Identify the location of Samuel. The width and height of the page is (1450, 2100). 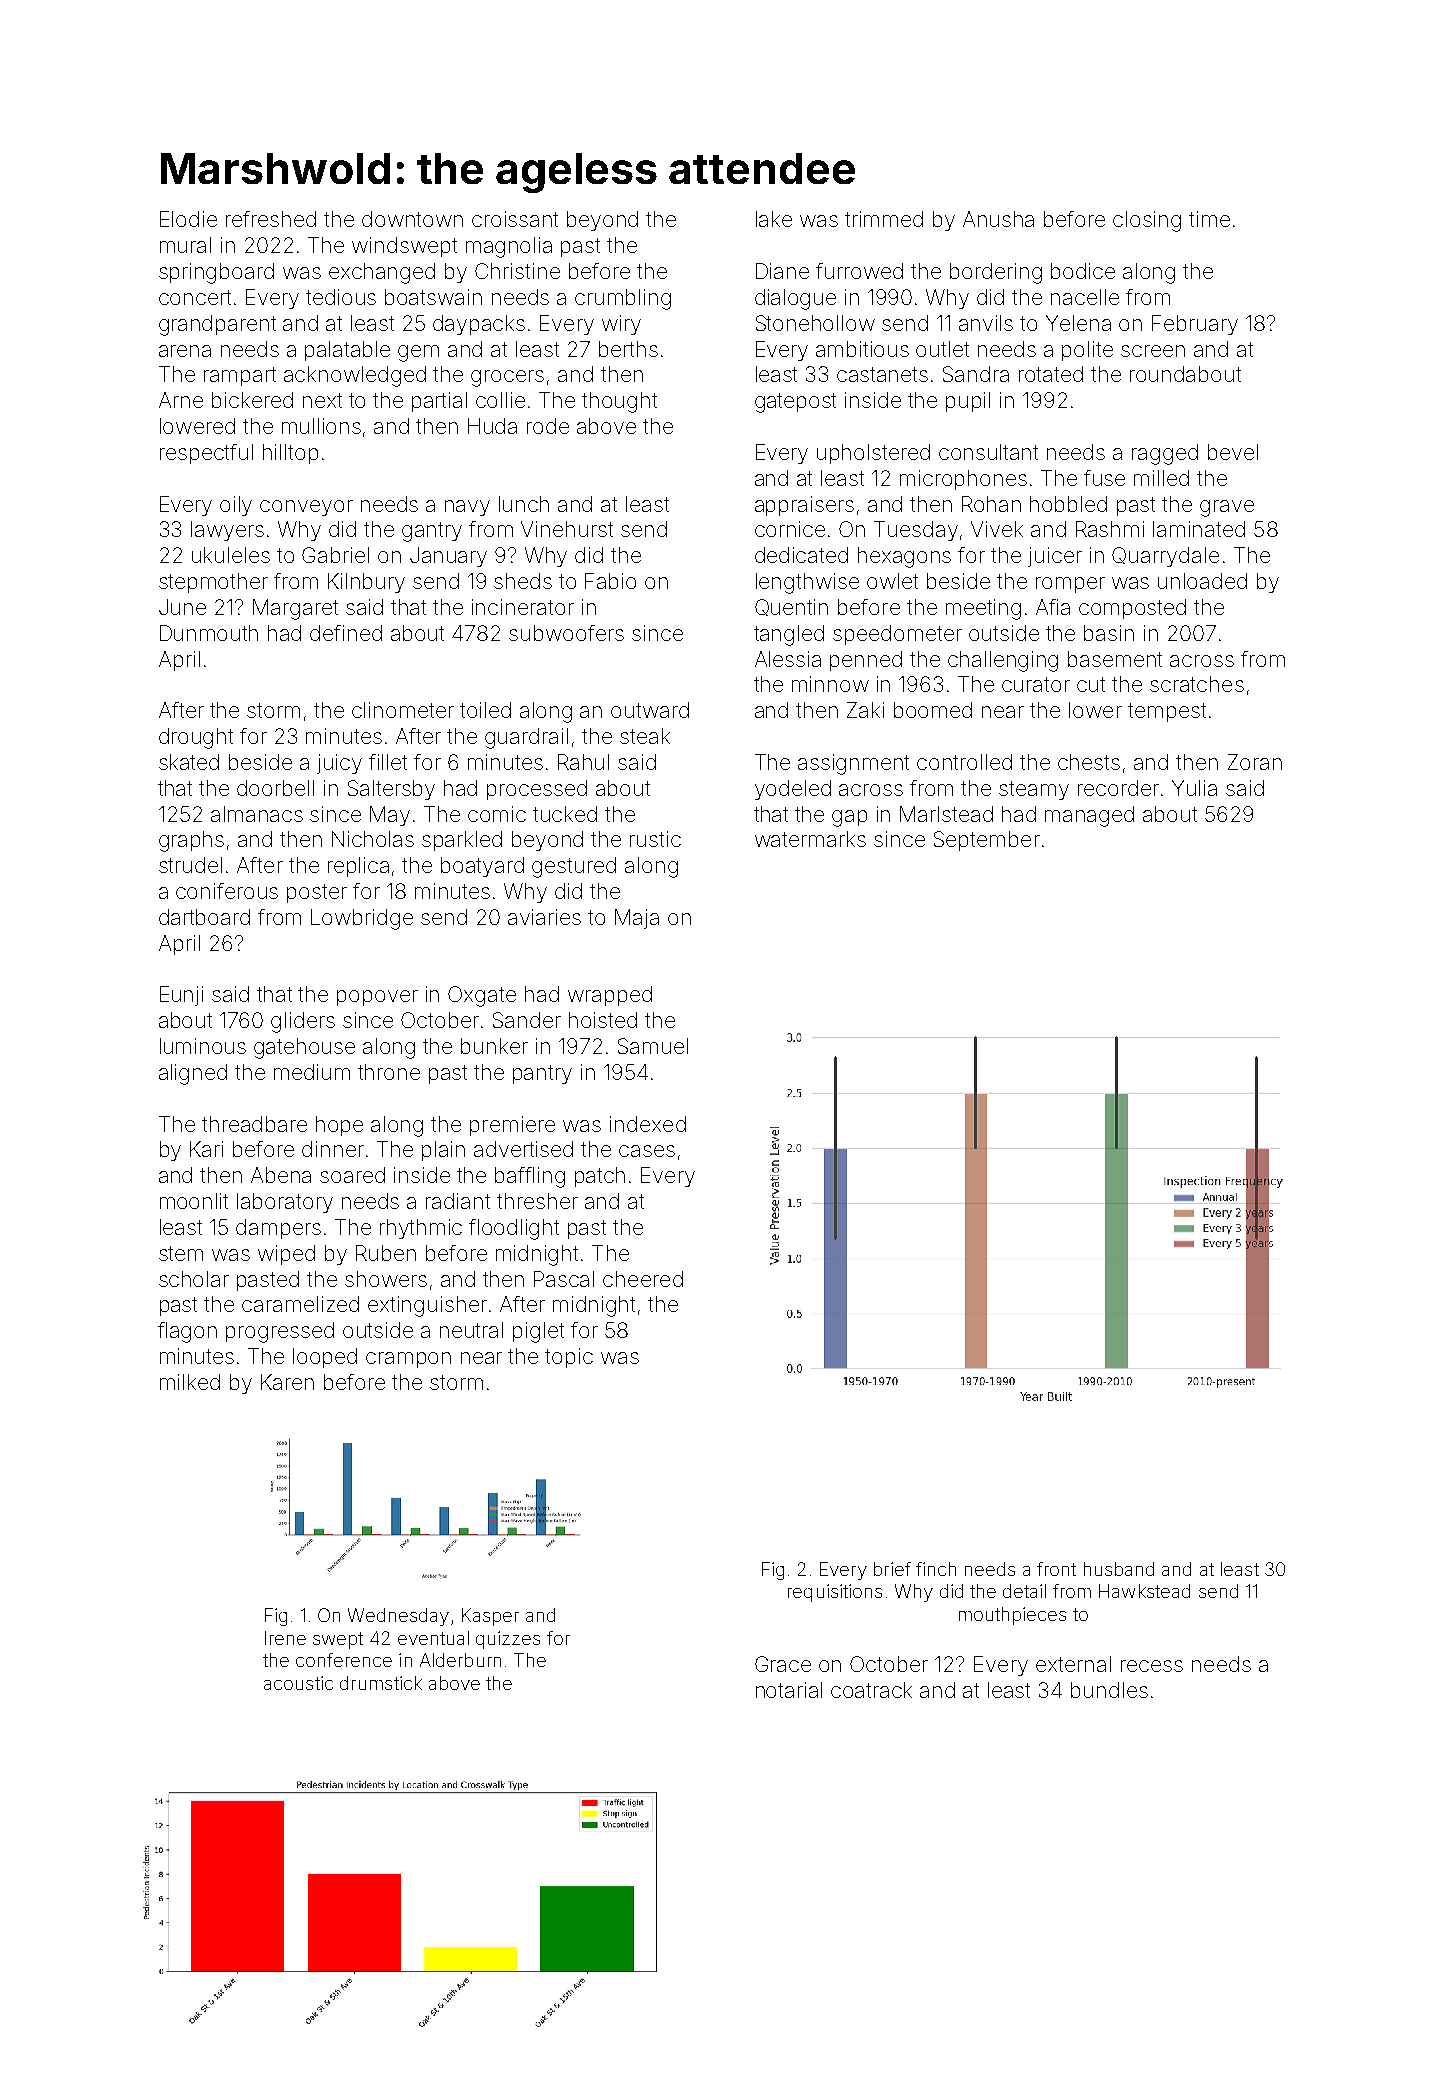
(653, 1046).
